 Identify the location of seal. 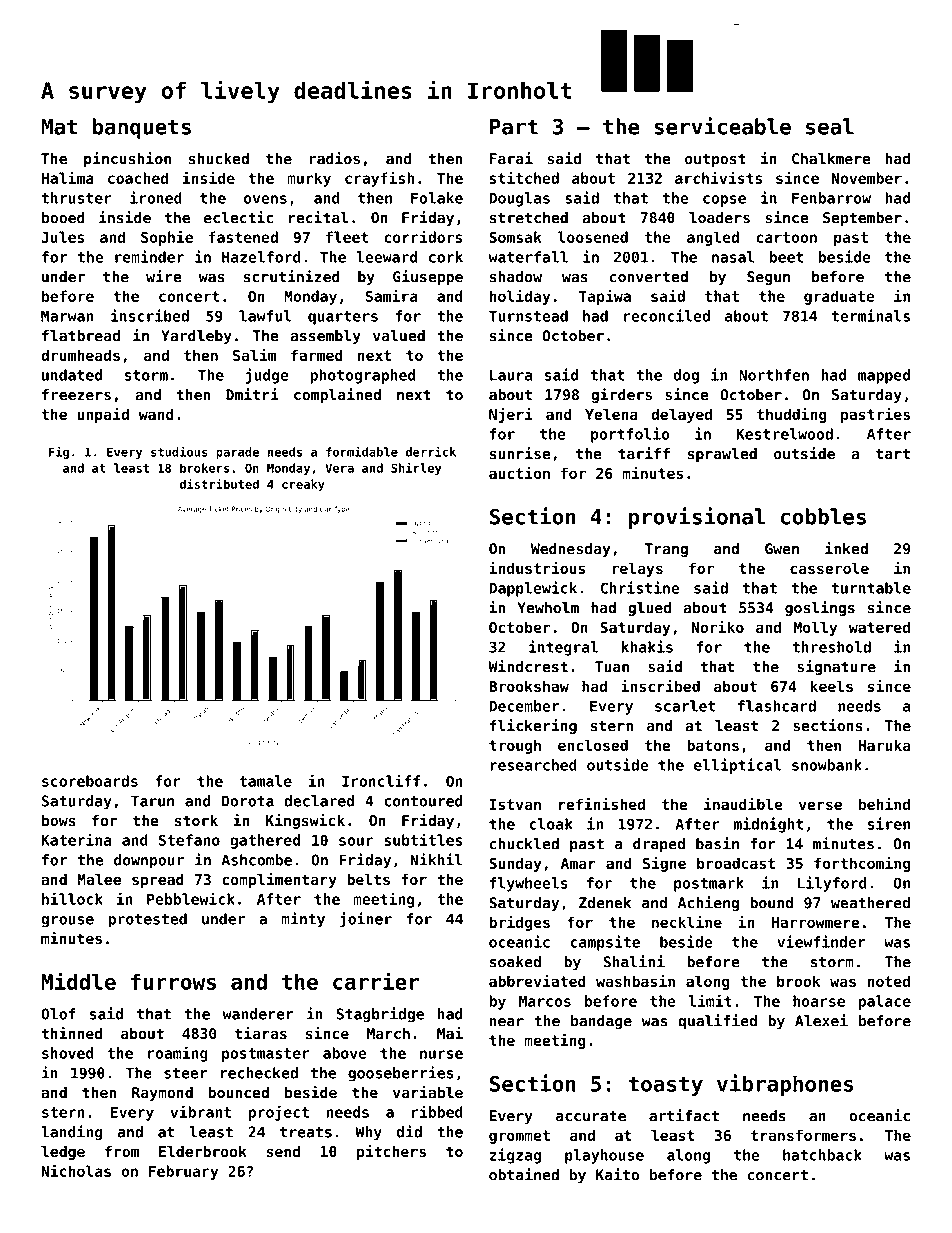
(830, 126).
